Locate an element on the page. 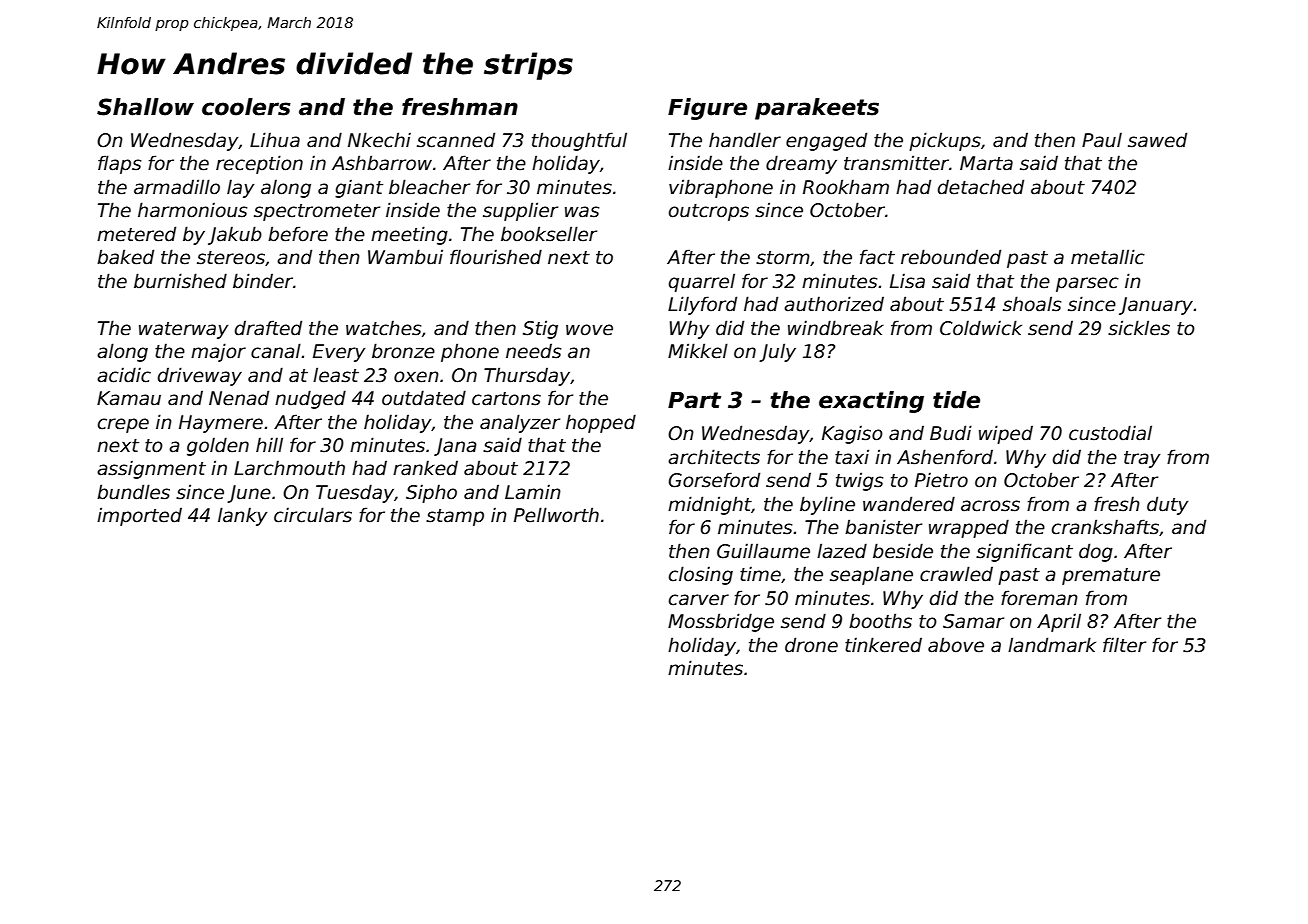 Image resolution: width=1308 pixels, height=924 pixels. thoughtful is located at coordinates (579, 141).
